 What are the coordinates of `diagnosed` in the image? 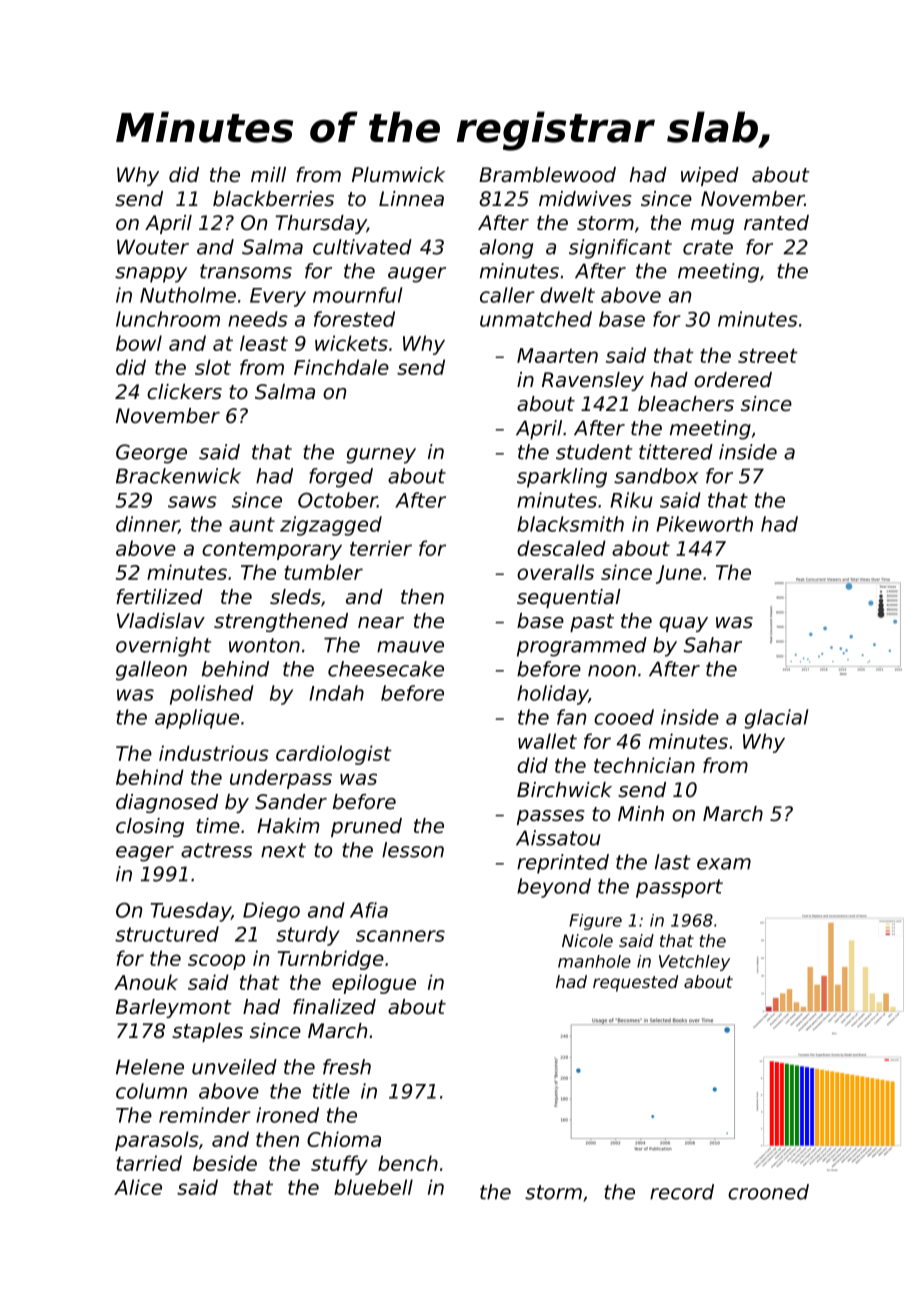 It's located at (167, 803).
